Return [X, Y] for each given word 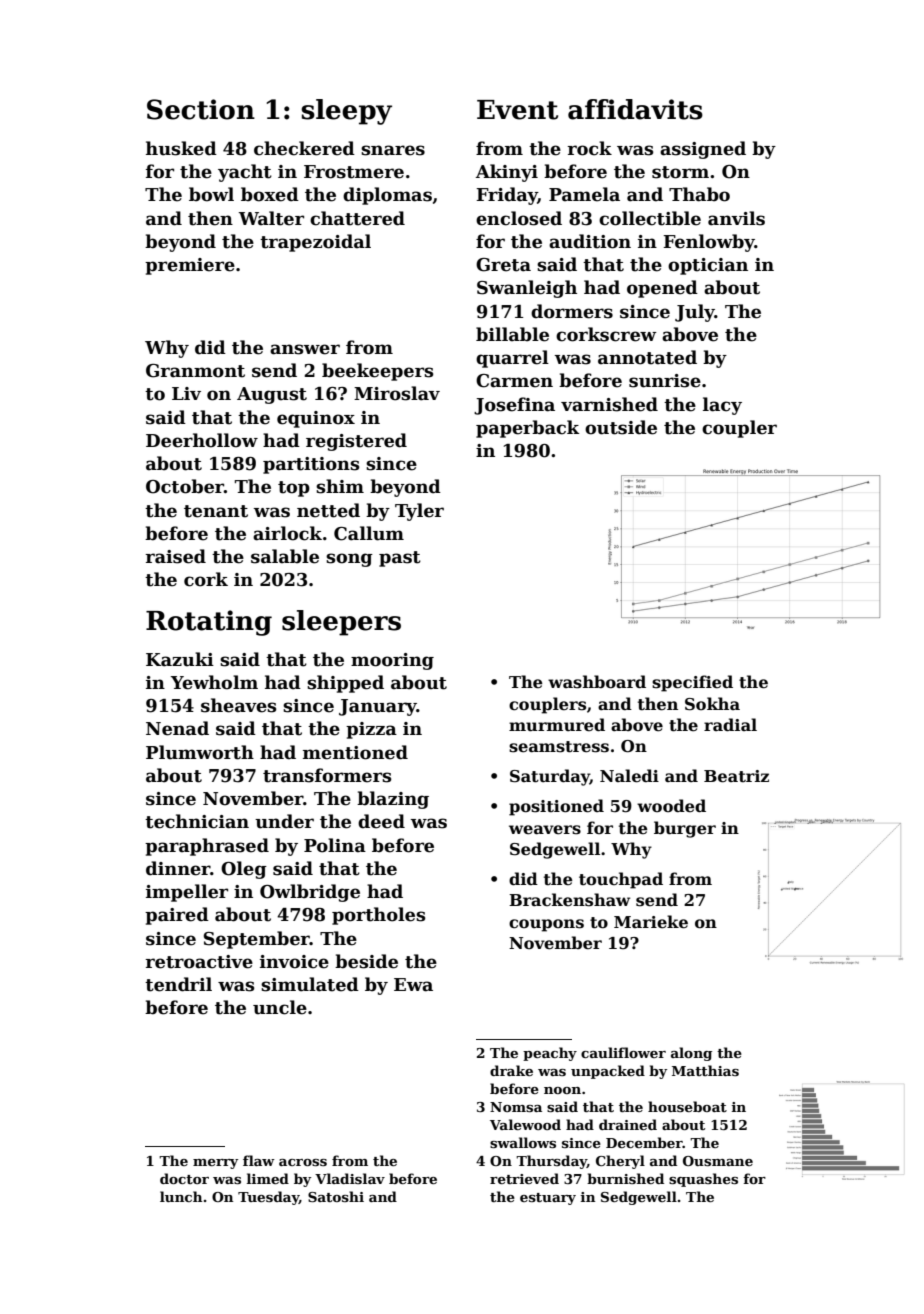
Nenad [177, 728]
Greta [503, 265]
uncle [280, 1007]
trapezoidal [315, 243]
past [400, 559]
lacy [722, 406]
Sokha [712, 703]
